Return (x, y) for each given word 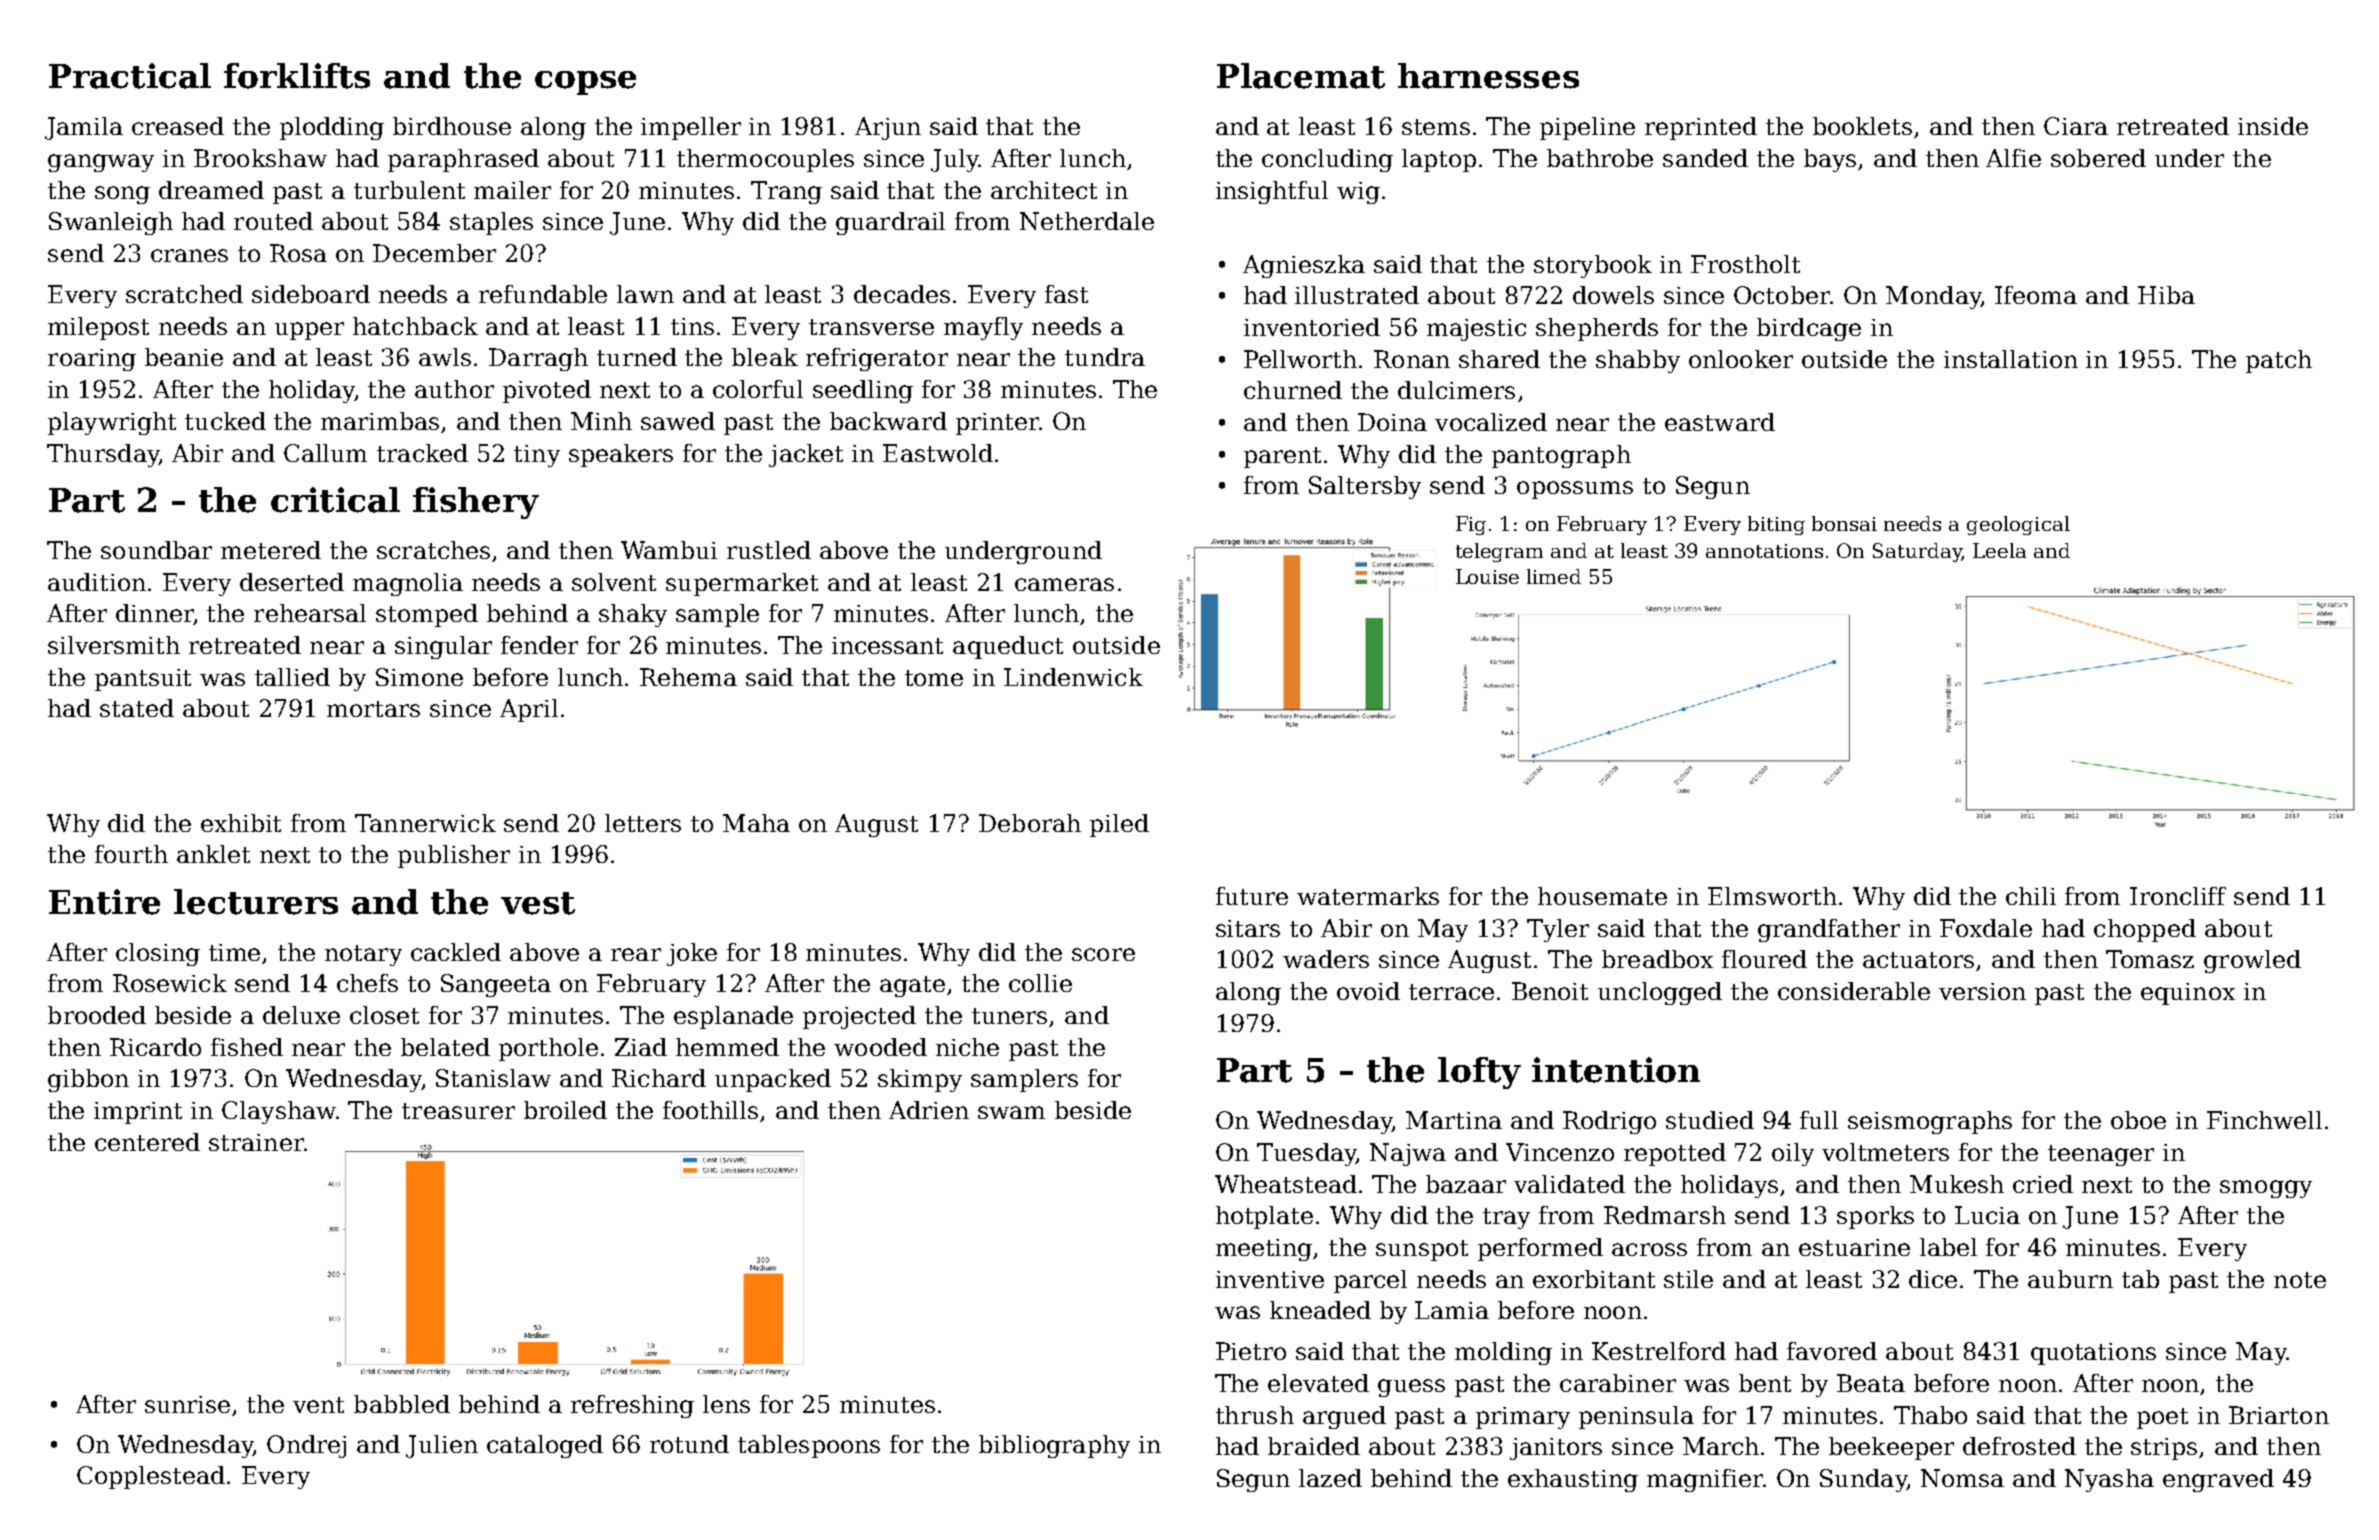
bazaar (1466, 1184)
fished (247, 1047)
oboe (2138, 1120)
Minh (601, 421)
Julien (442, 1446)
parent (1282, 457)
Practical (130, 76)
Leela (1999, 550)
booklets (1862, 126)
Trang (786, 192)
